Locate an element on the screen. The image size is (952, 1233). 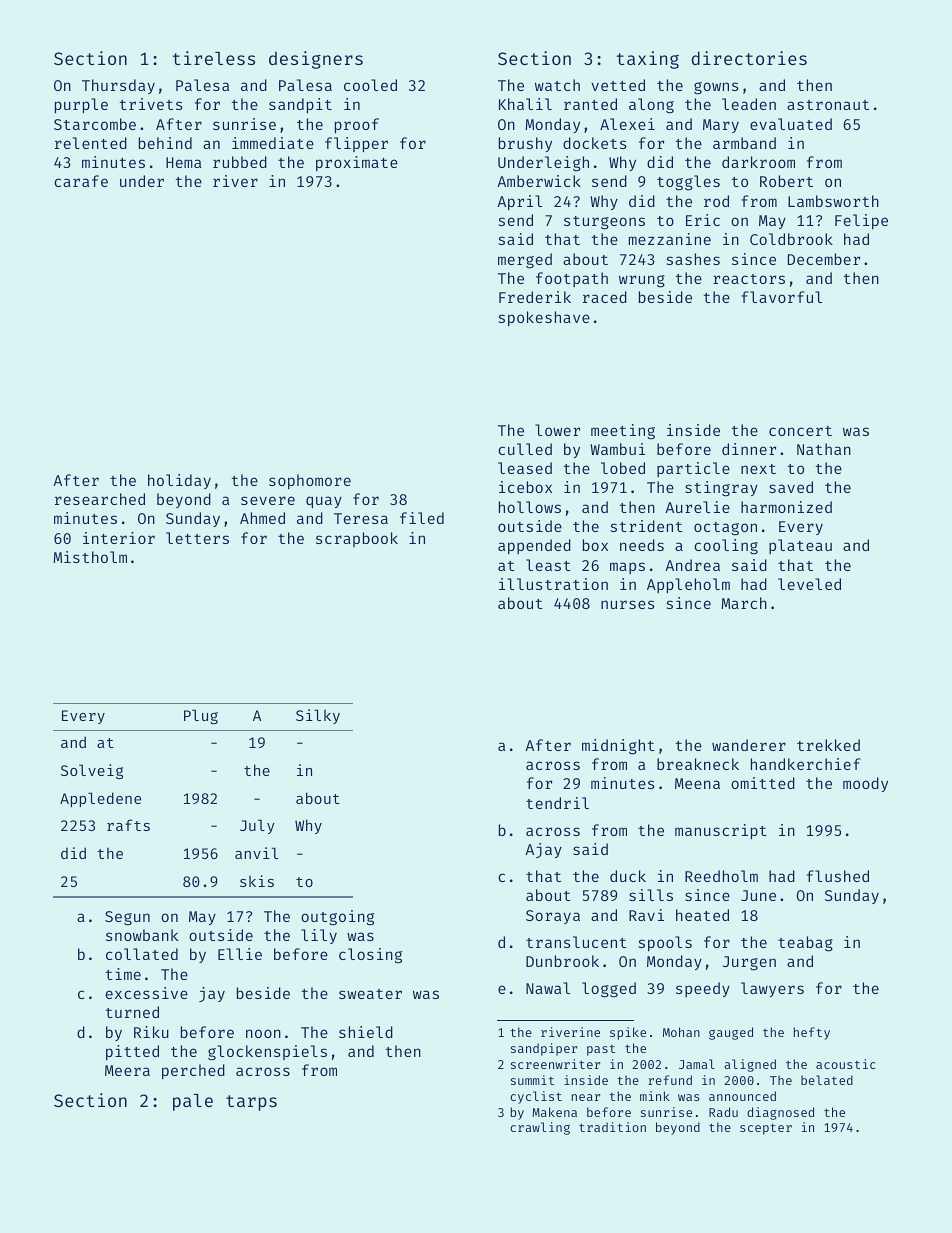
Ajay is located at coordinates (543, 850).
